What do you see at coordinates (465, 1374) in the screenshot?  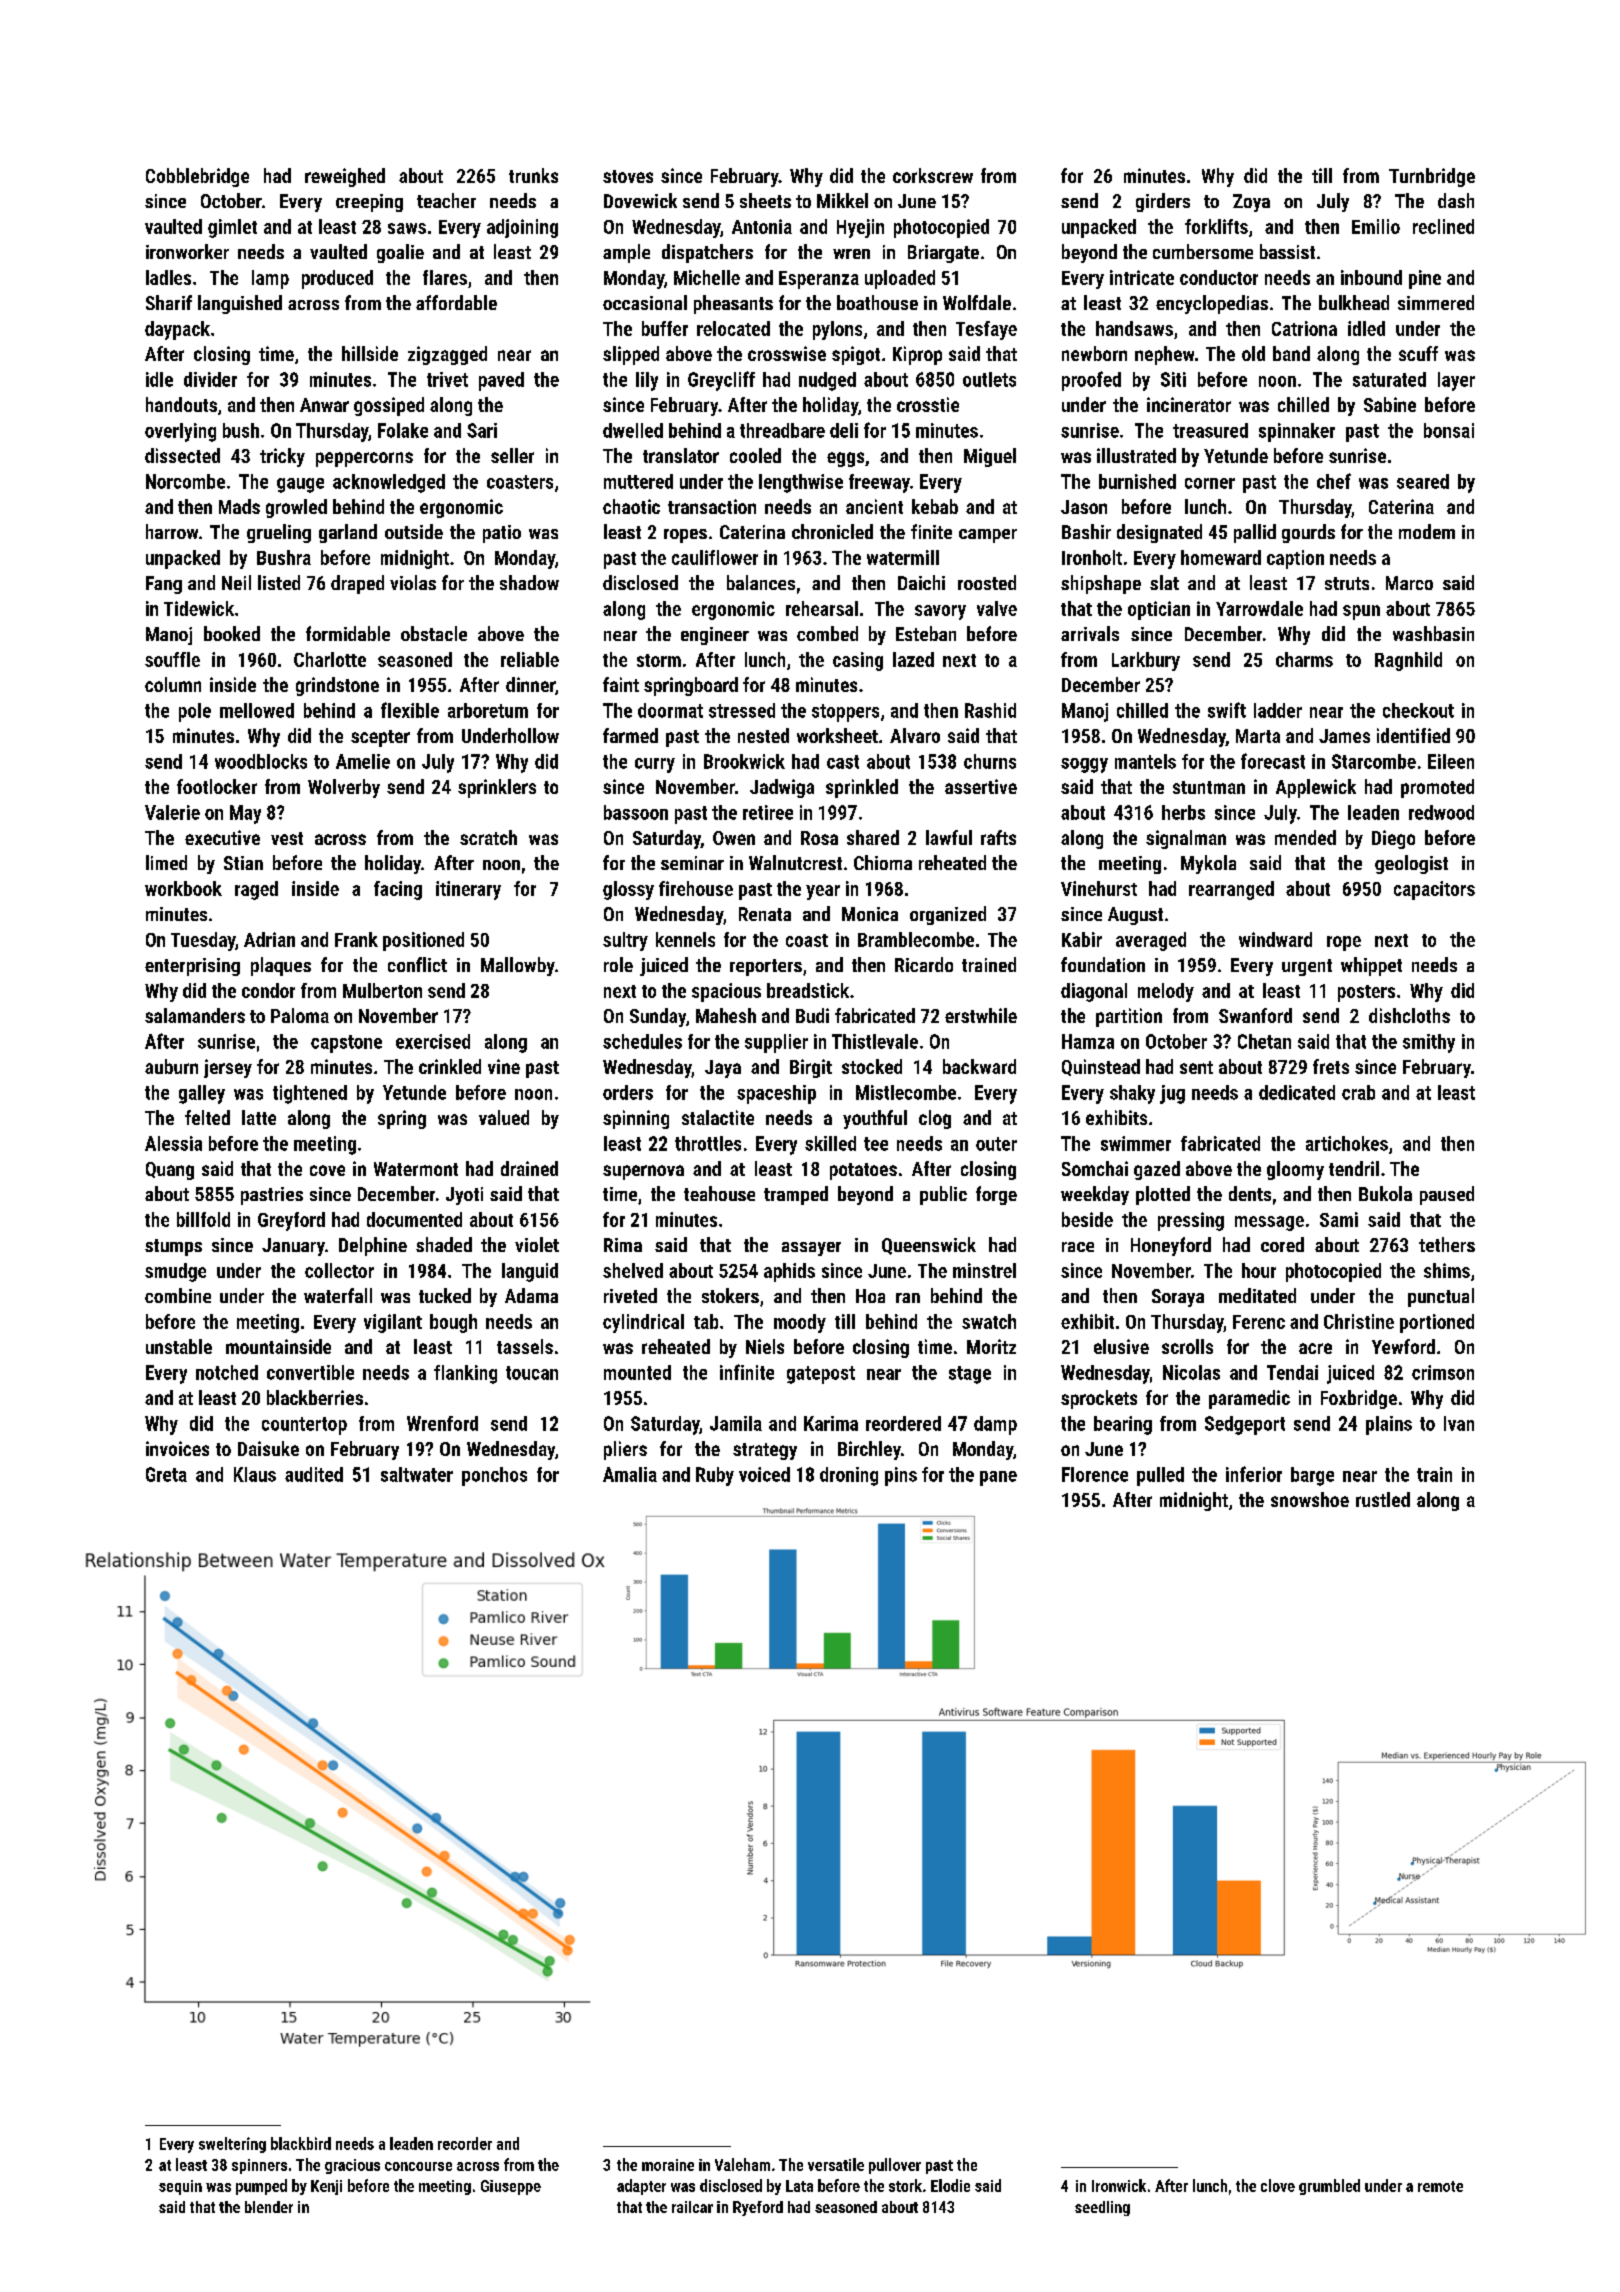 I see `flanking` at bounding box center [465, 1374].
